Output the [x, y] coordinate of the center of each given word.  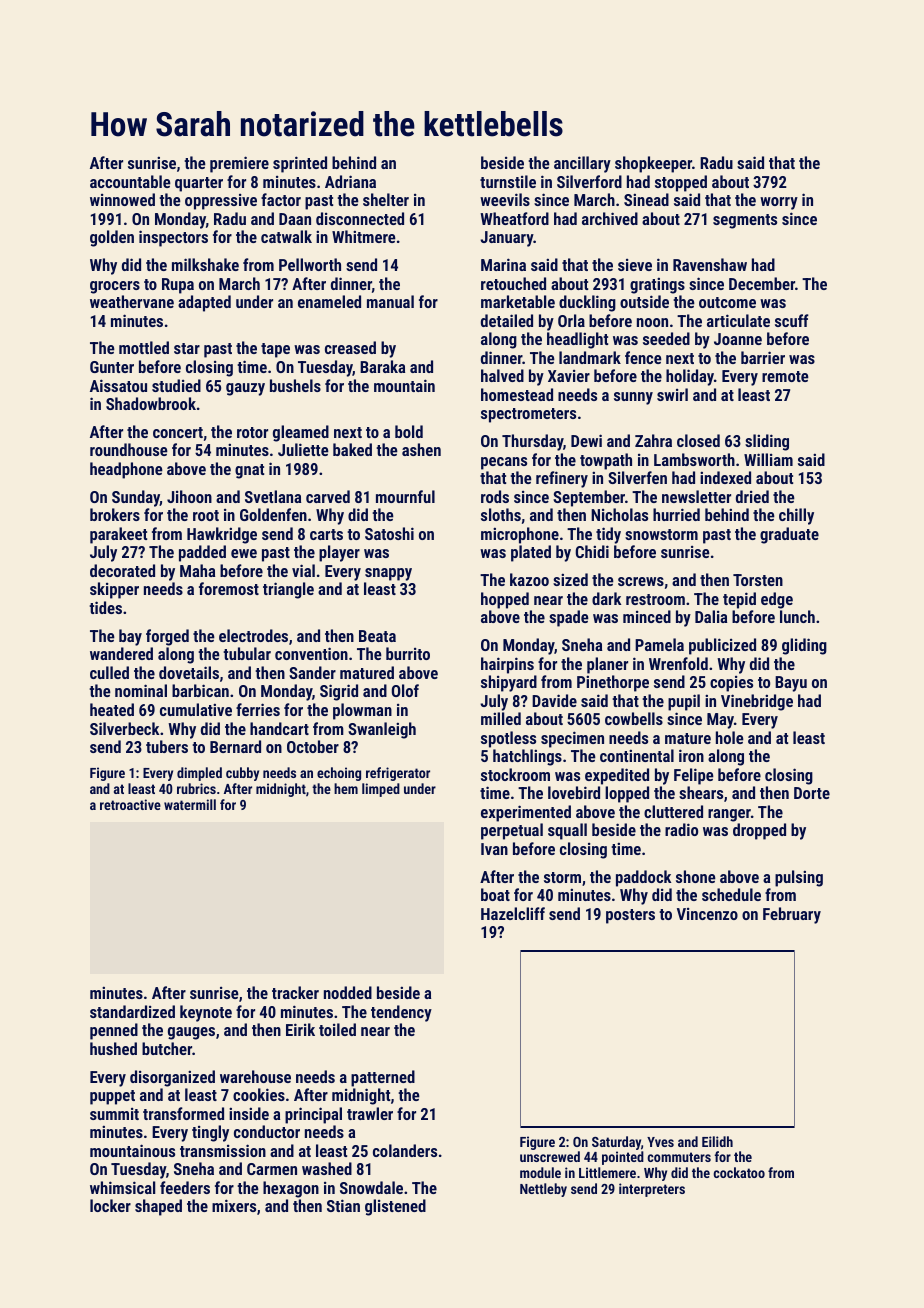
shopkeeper [653, 164]
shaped [158, 1207]
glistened [395, 1207]
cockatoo [739, 1172]
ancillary [582, 164]
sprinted [300, 164]
